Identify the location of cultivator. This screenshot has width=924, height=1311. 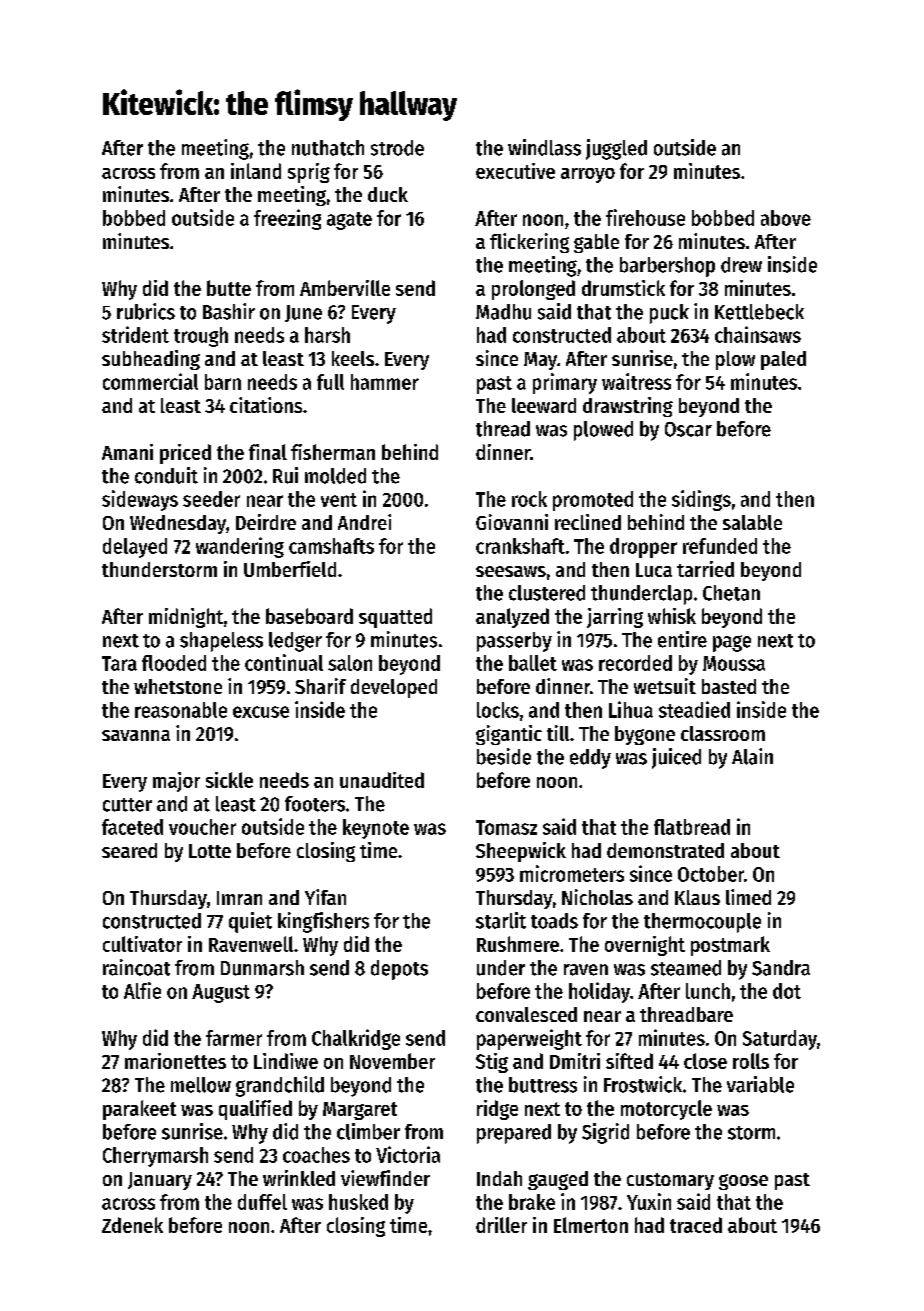
(142, 944).
